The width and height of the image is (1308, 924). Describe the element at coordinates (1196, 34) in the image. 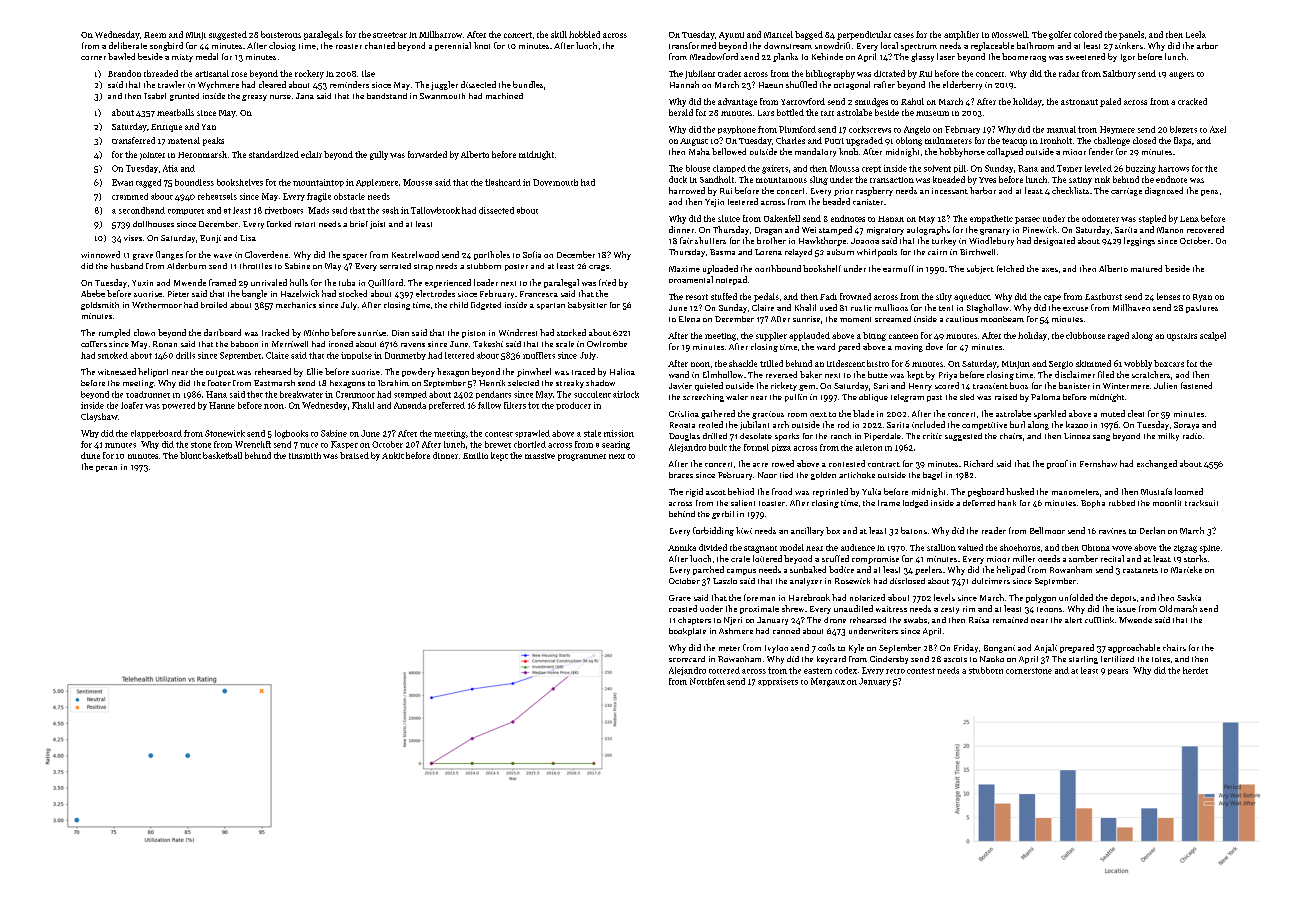

I see `Leela` at that location.
